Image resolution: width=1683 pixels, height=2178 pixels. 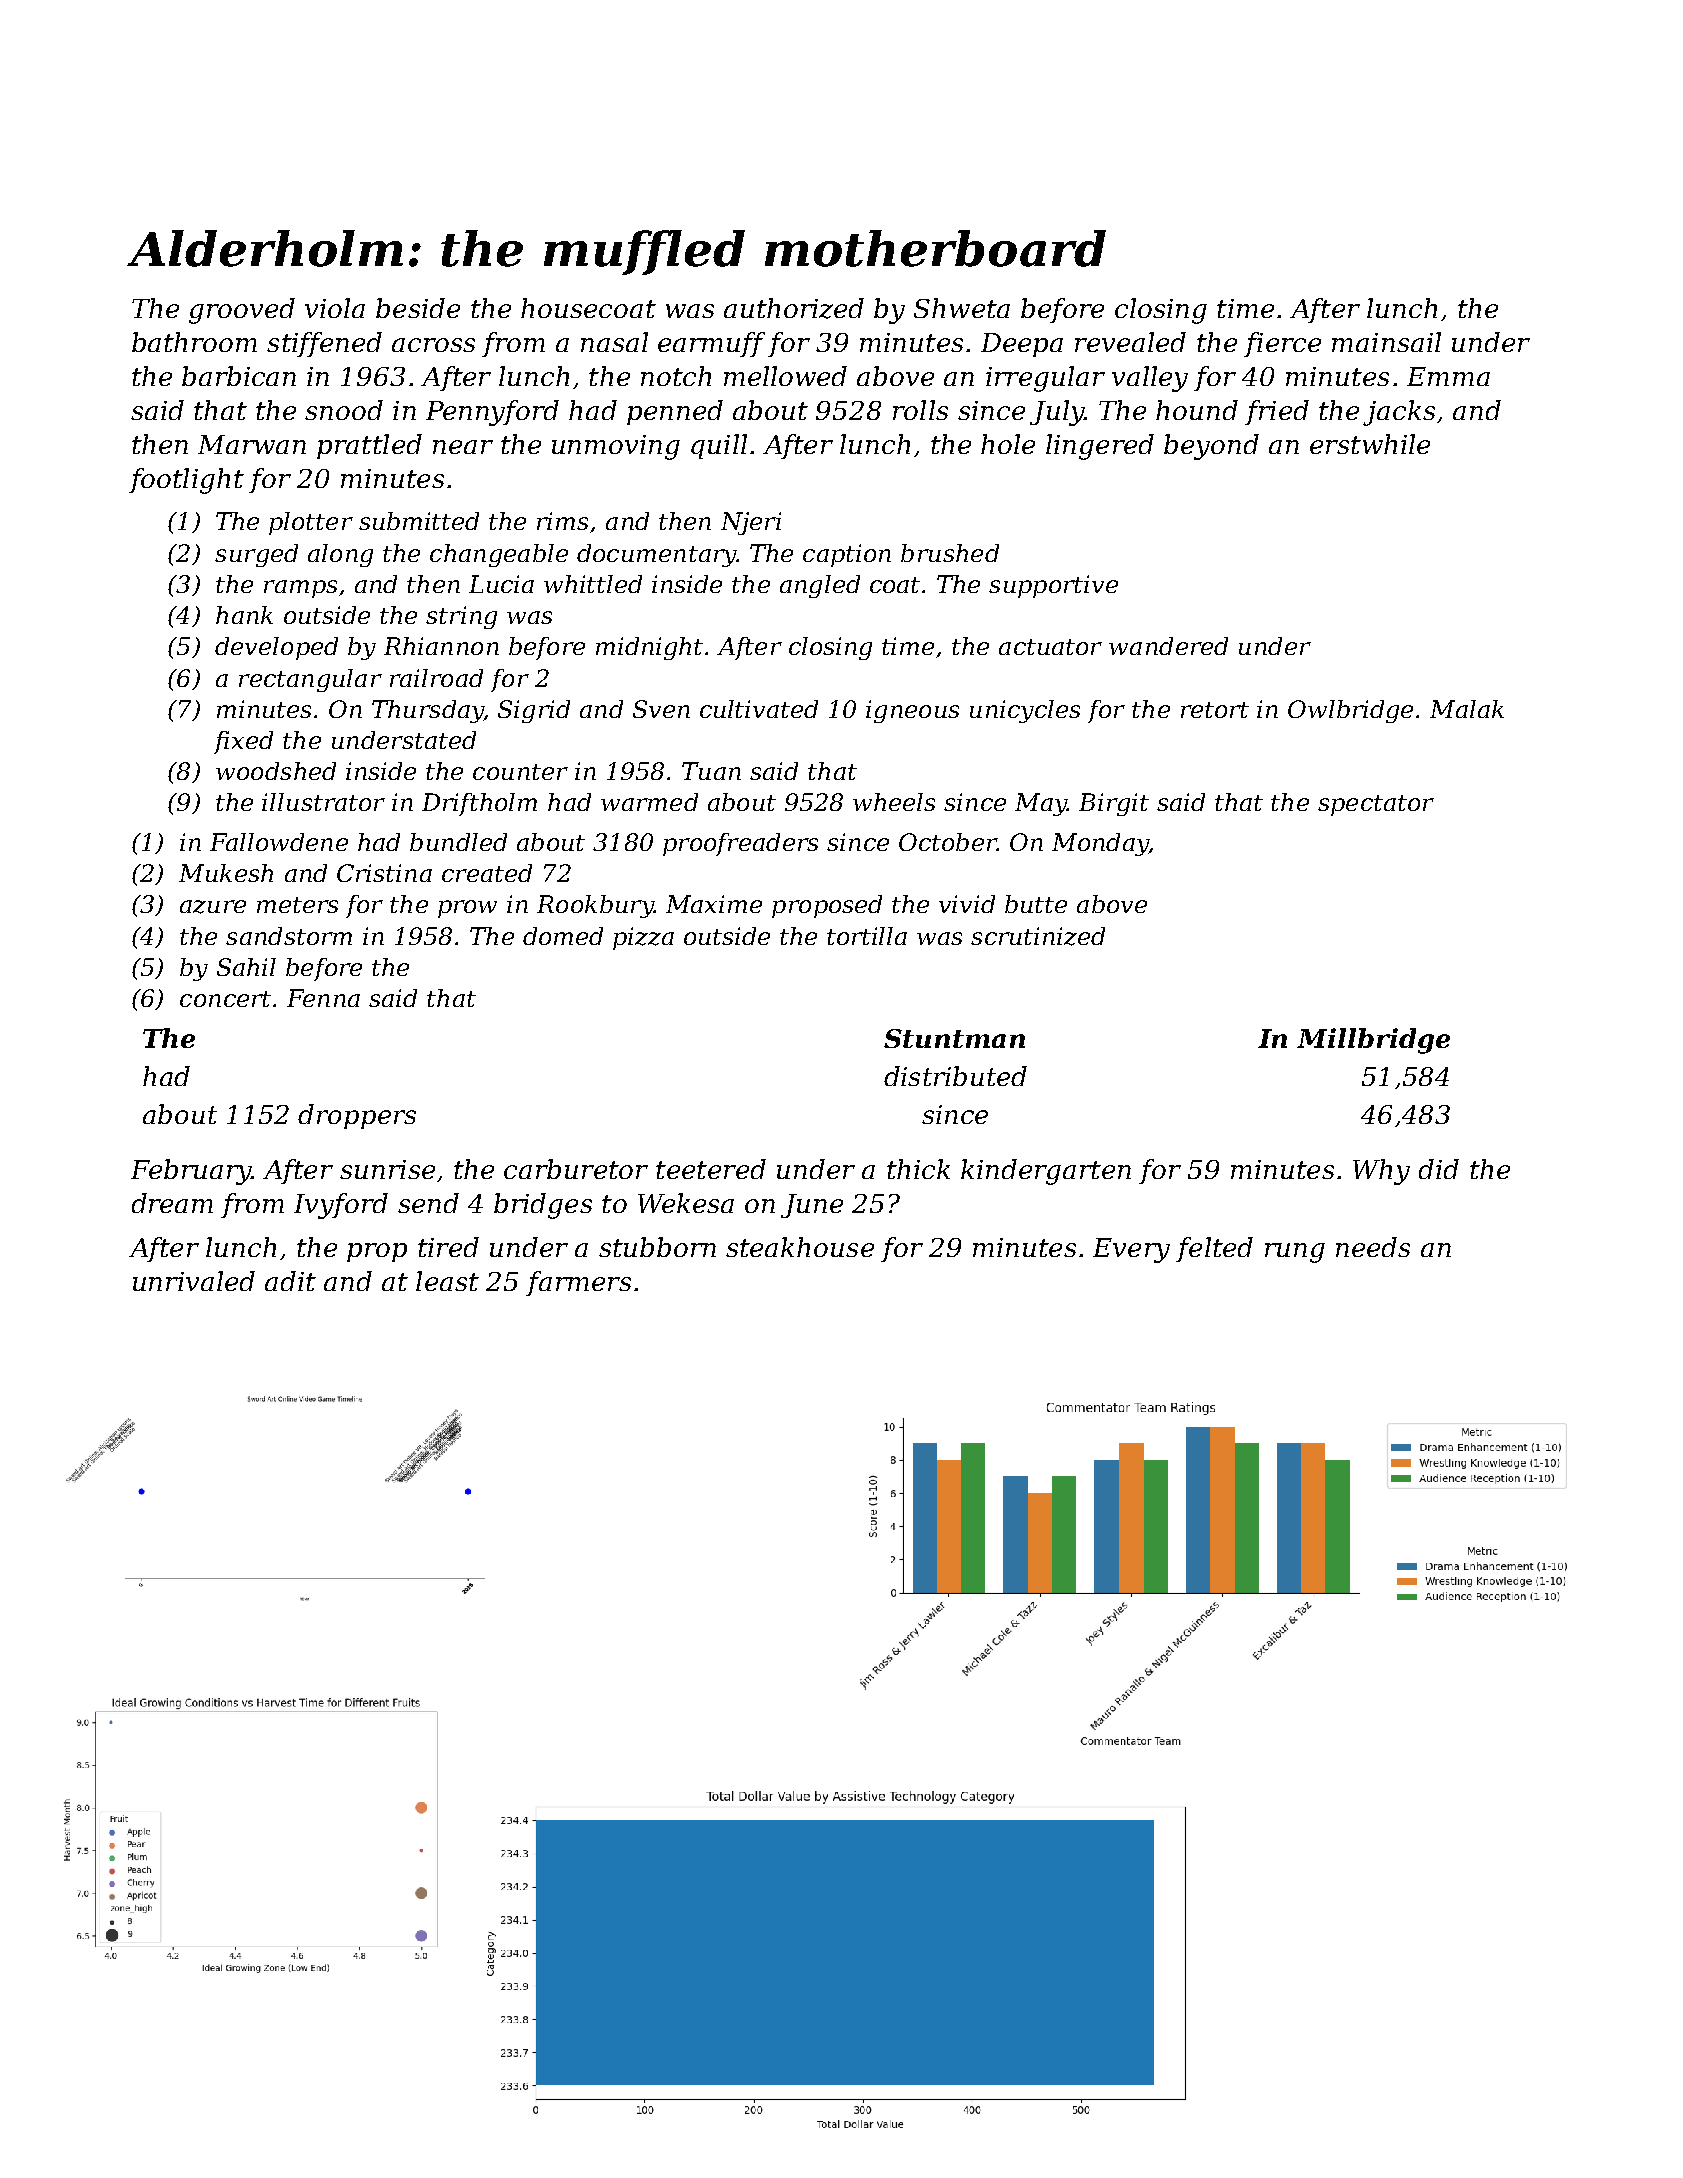 I want to click on prattled, so click(x=369, y=446).
